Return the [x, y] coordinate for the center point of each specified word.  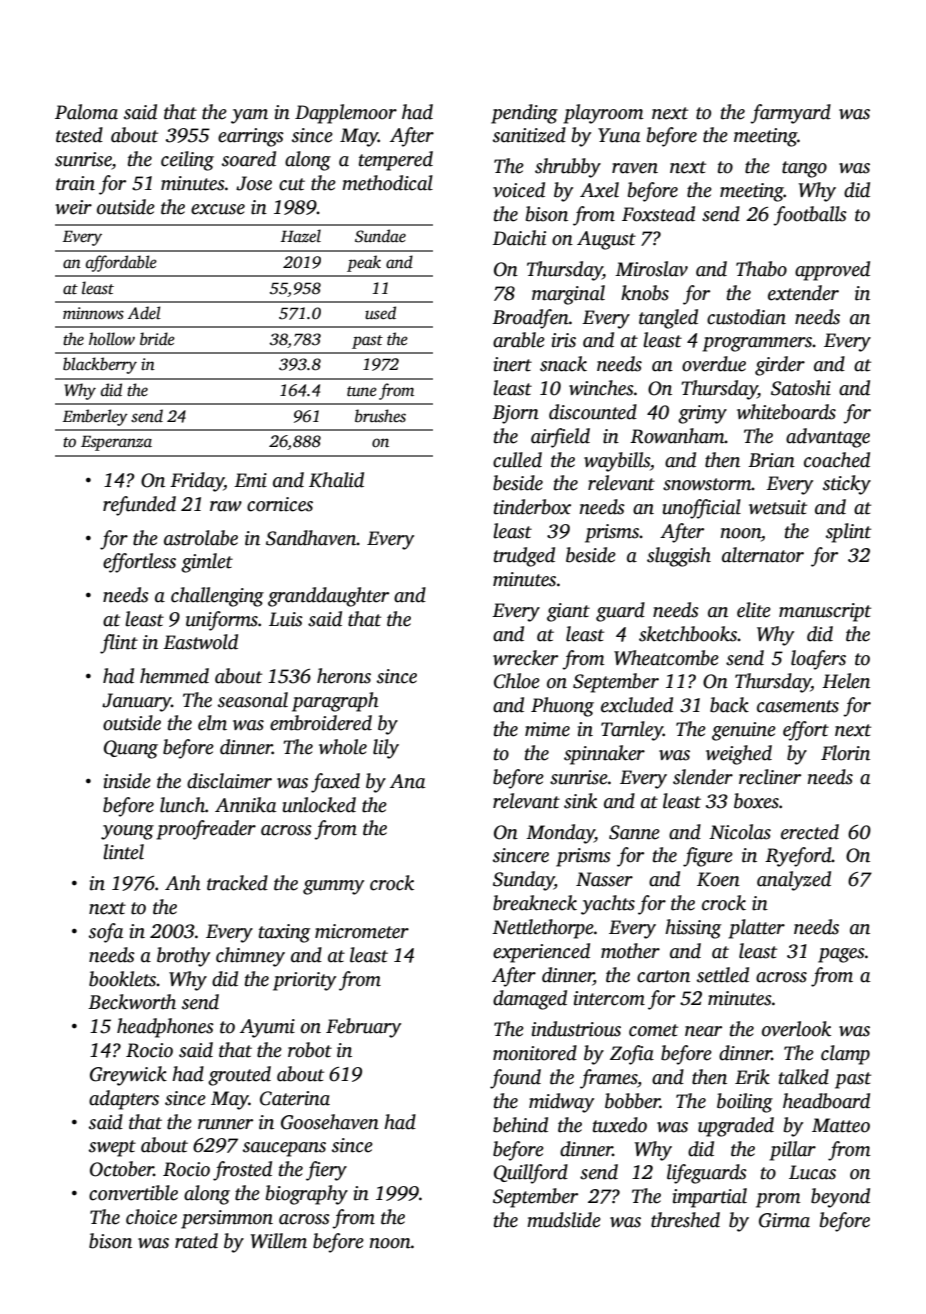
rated [196, 1241]
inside [127, 781]
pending [524, 114]
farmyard [790, 114]
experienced [541, 953]
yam [249, 116]
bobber [632, 1101]
